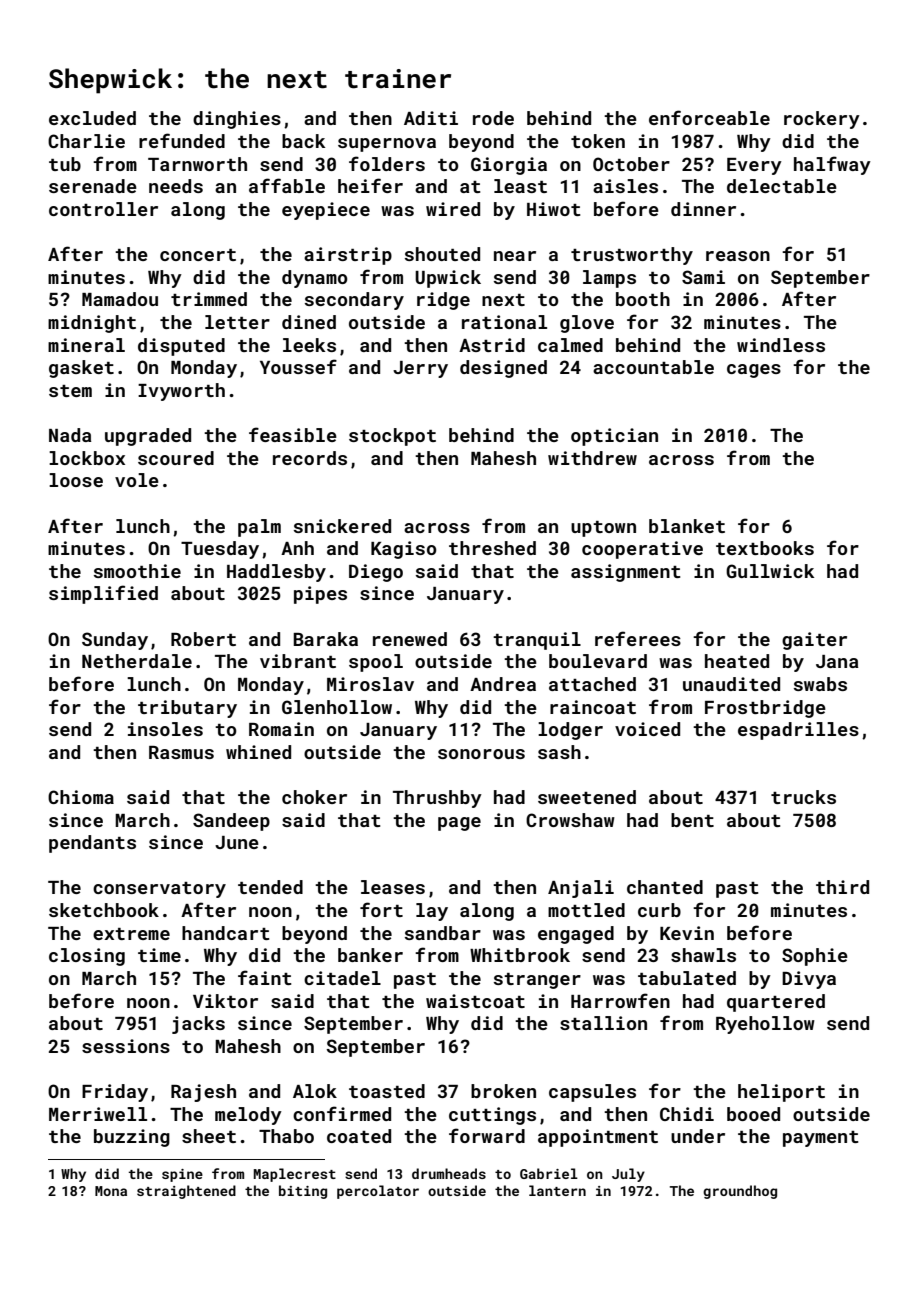  What do you see at coordinates (557, 1190) in the document?
I see `lantern` at bounding box center [557, 1190].
